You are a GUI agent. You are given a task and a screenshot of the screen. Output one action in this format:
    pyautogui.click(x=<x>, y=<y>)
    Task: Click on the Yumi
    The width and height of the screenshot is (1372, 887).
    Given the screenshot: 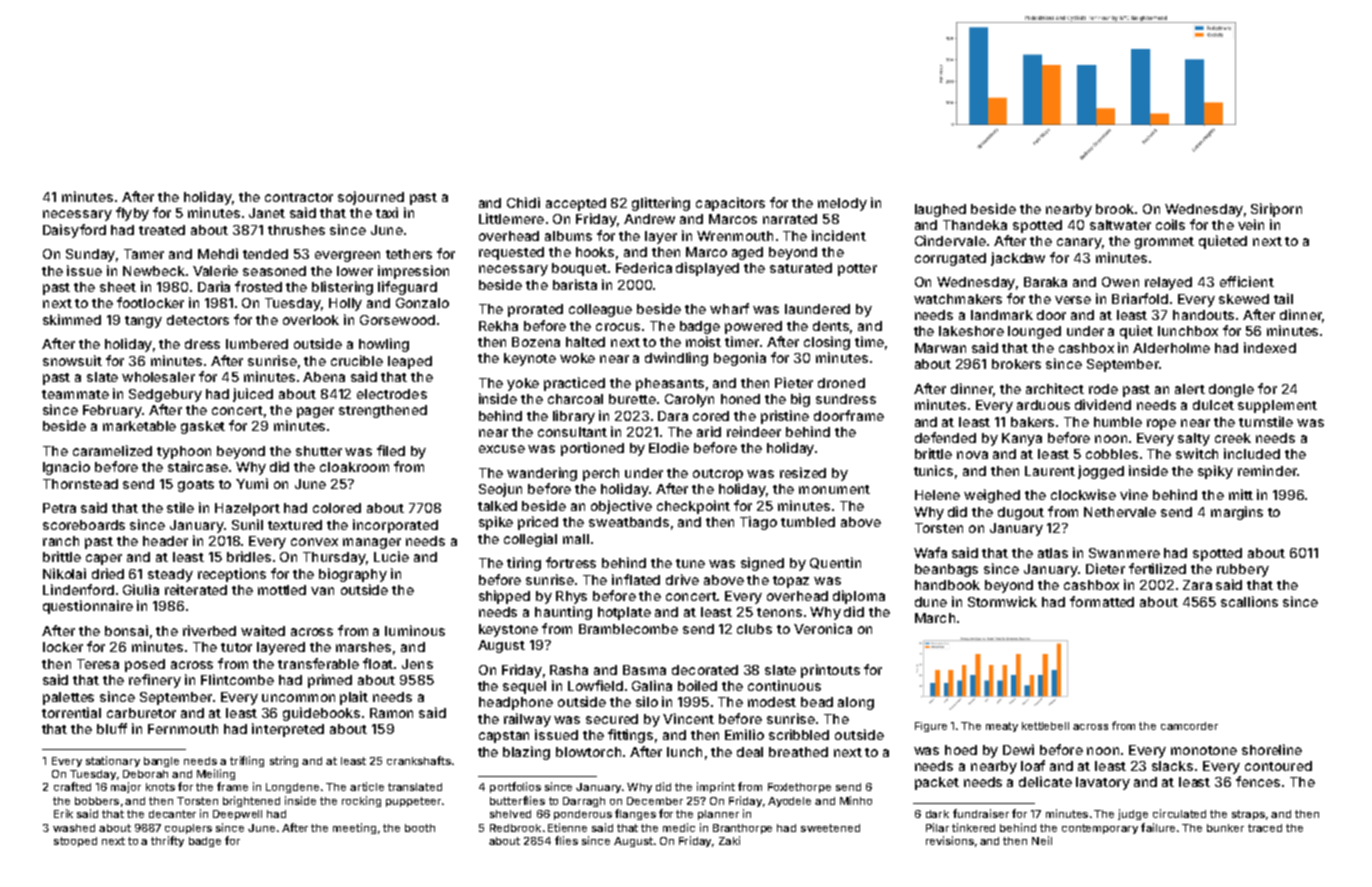 What is the action you would take?
    pyautogui.click(x=252, y=483)
